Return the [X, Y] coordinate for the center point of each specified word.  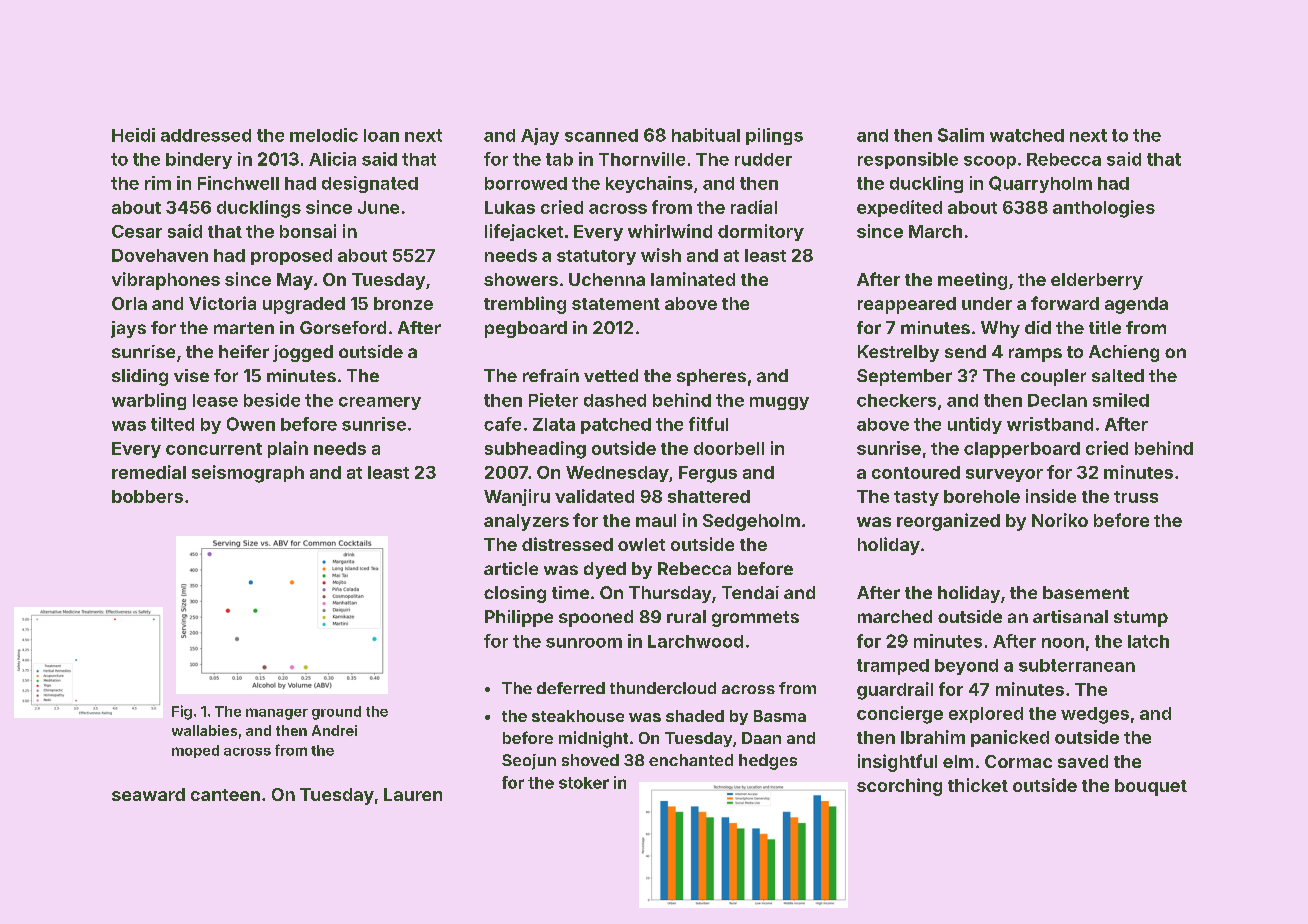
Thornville [642, 159]
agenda [1136, 305]
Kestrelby [898, 353]
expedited [899, 208]
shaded [695, 716]
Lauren [413, 794]
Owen [251, 424]
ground [336, 713]
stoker [584, 783]
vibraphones [166, 281]
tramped [893, 667]
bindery [199, 160]
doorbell [729, 448]
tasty [916, 498]
